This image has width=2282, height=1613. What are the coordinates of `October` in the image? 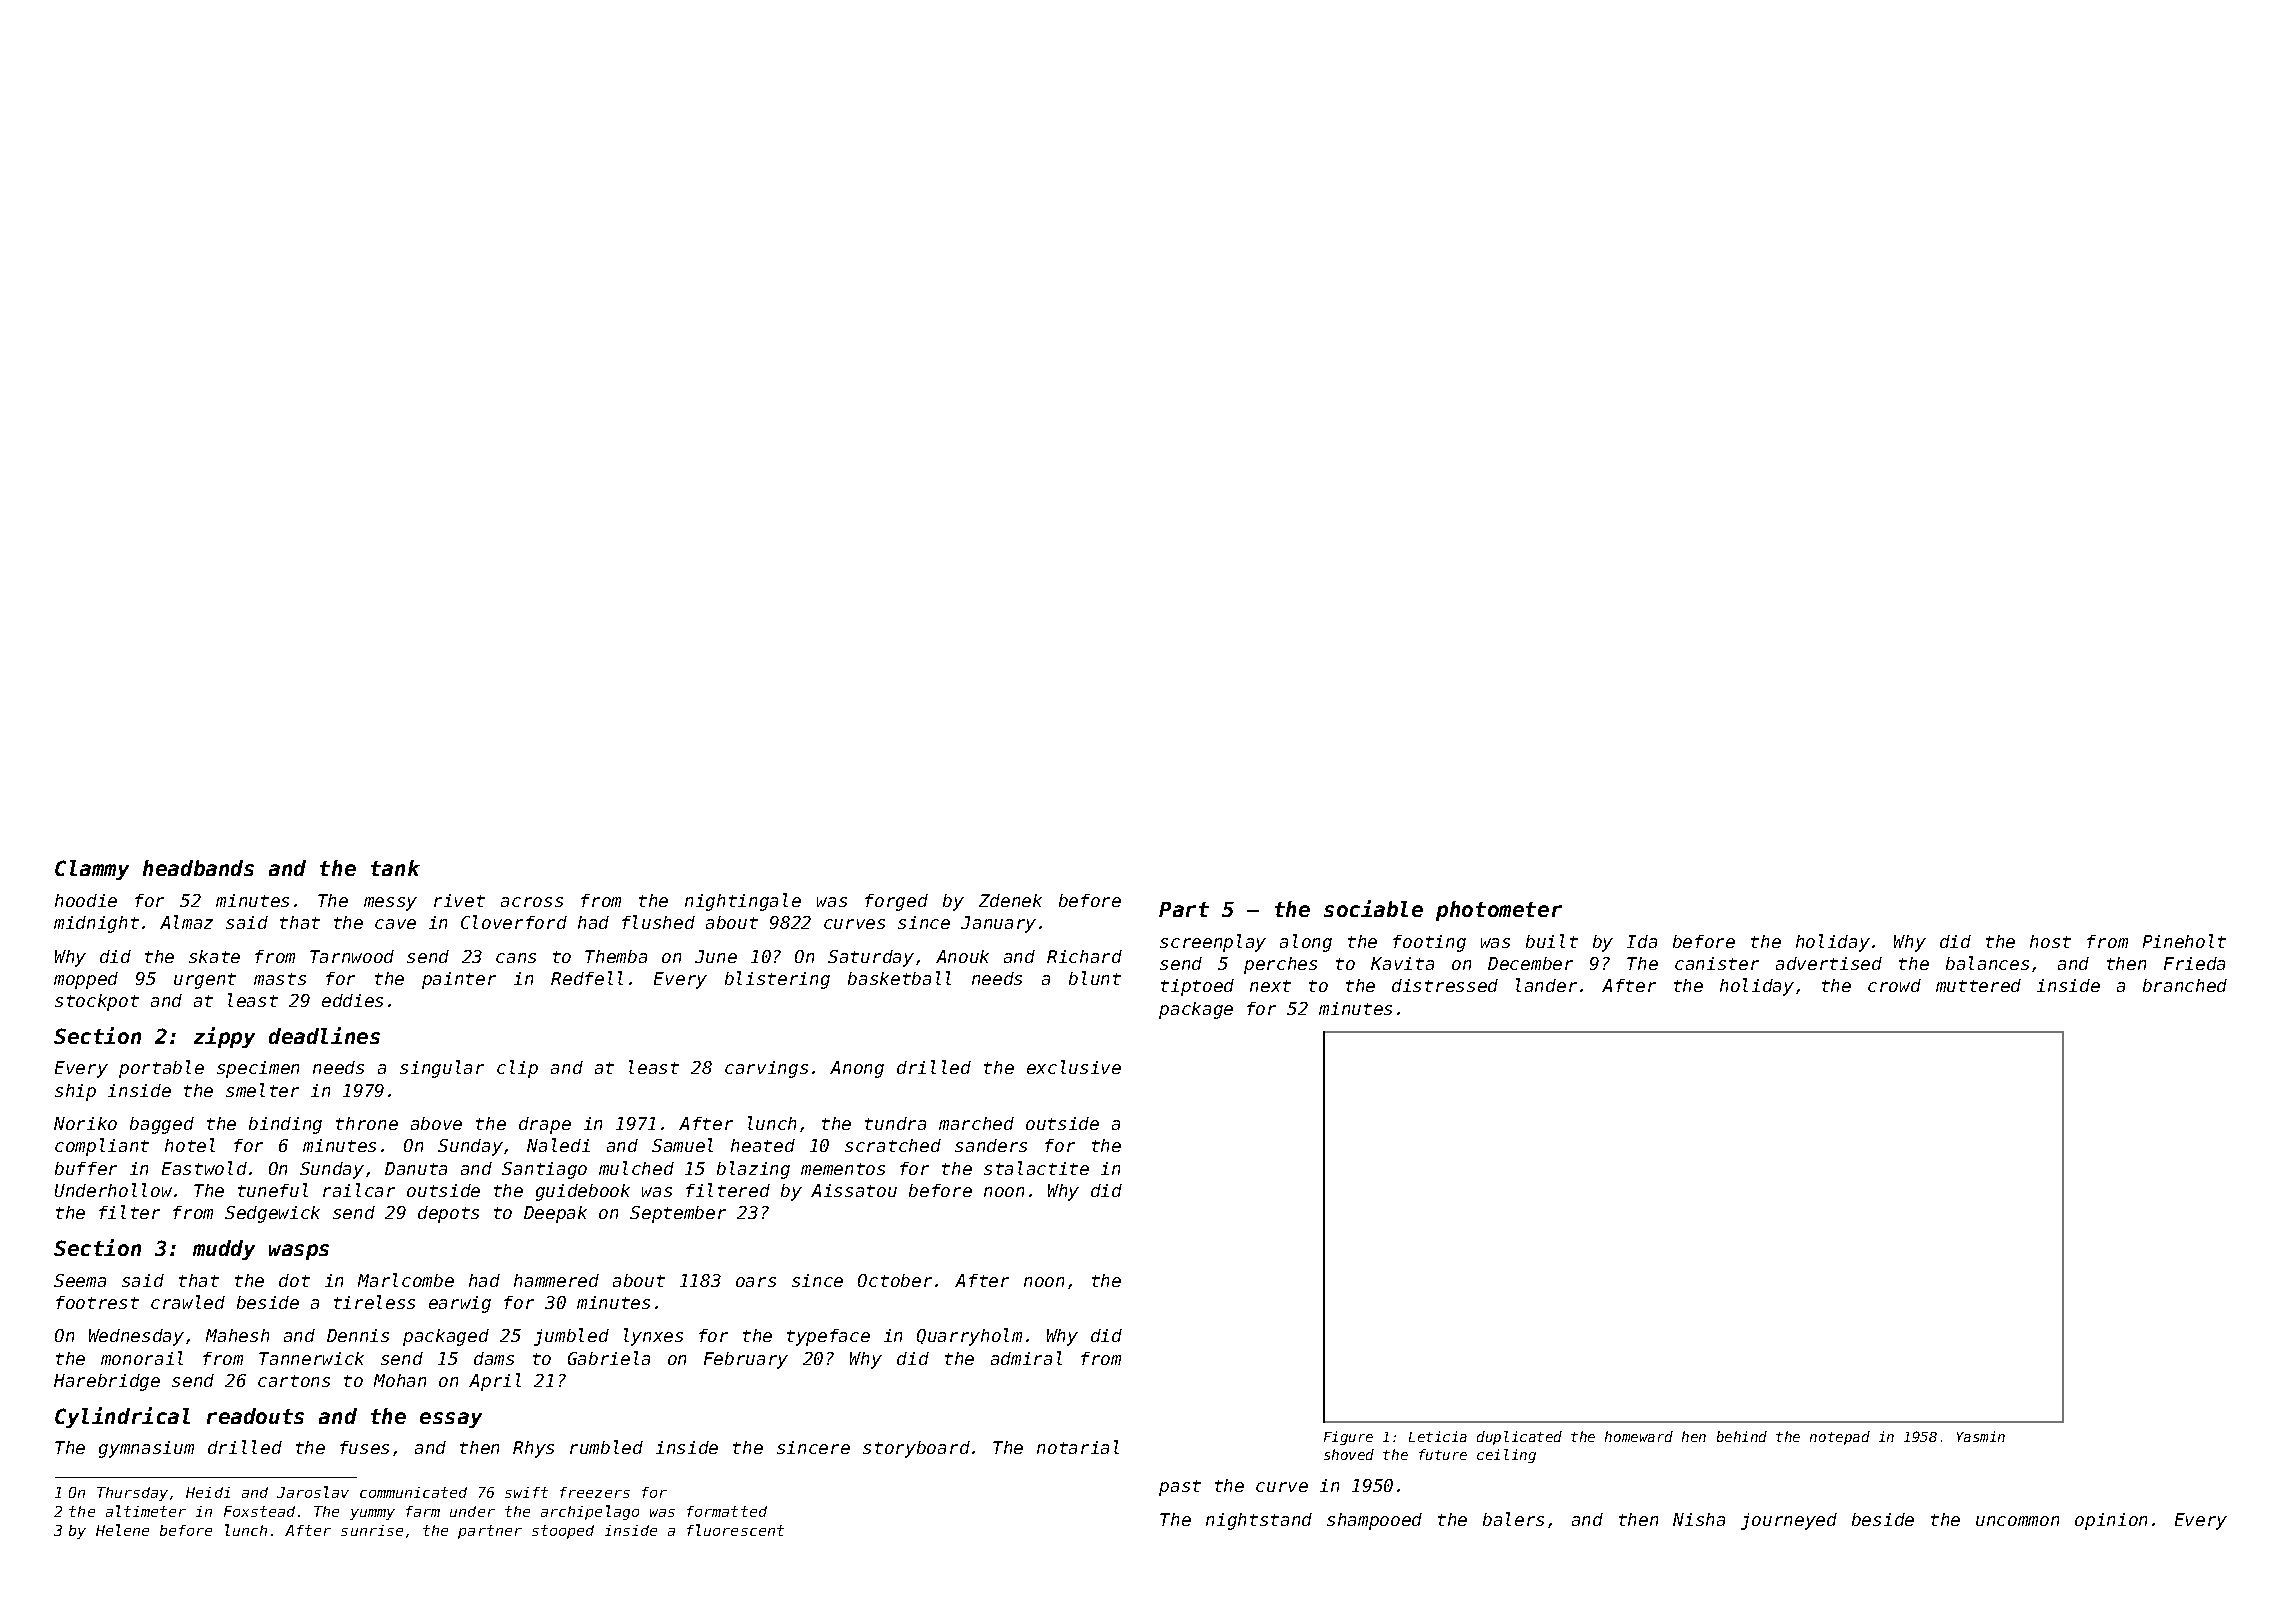 It's located at (895, 1280).
